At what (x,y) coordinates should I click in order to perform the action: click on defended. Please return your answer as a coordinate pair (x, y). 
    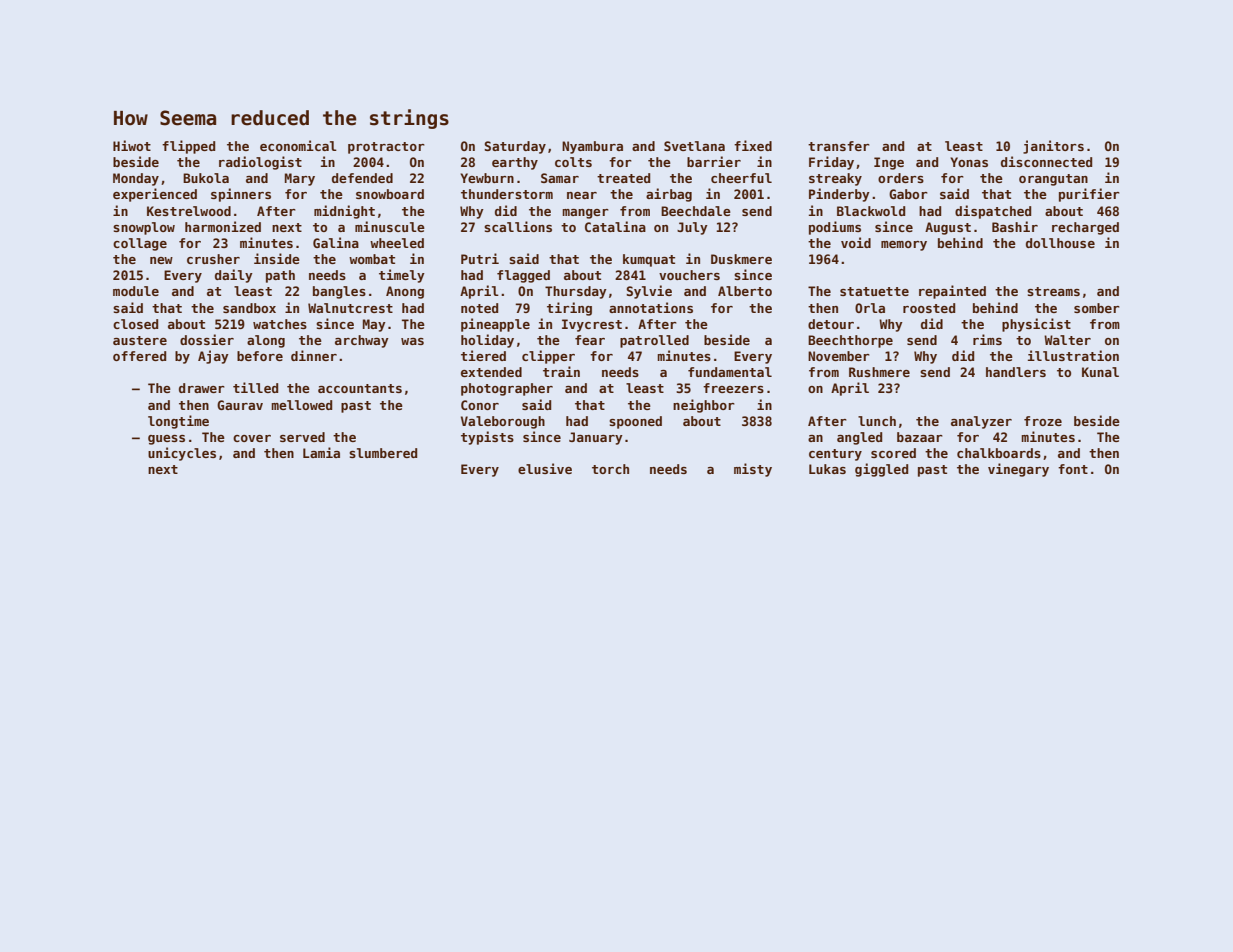
    Looking at the image, I should click on (362, 178).
